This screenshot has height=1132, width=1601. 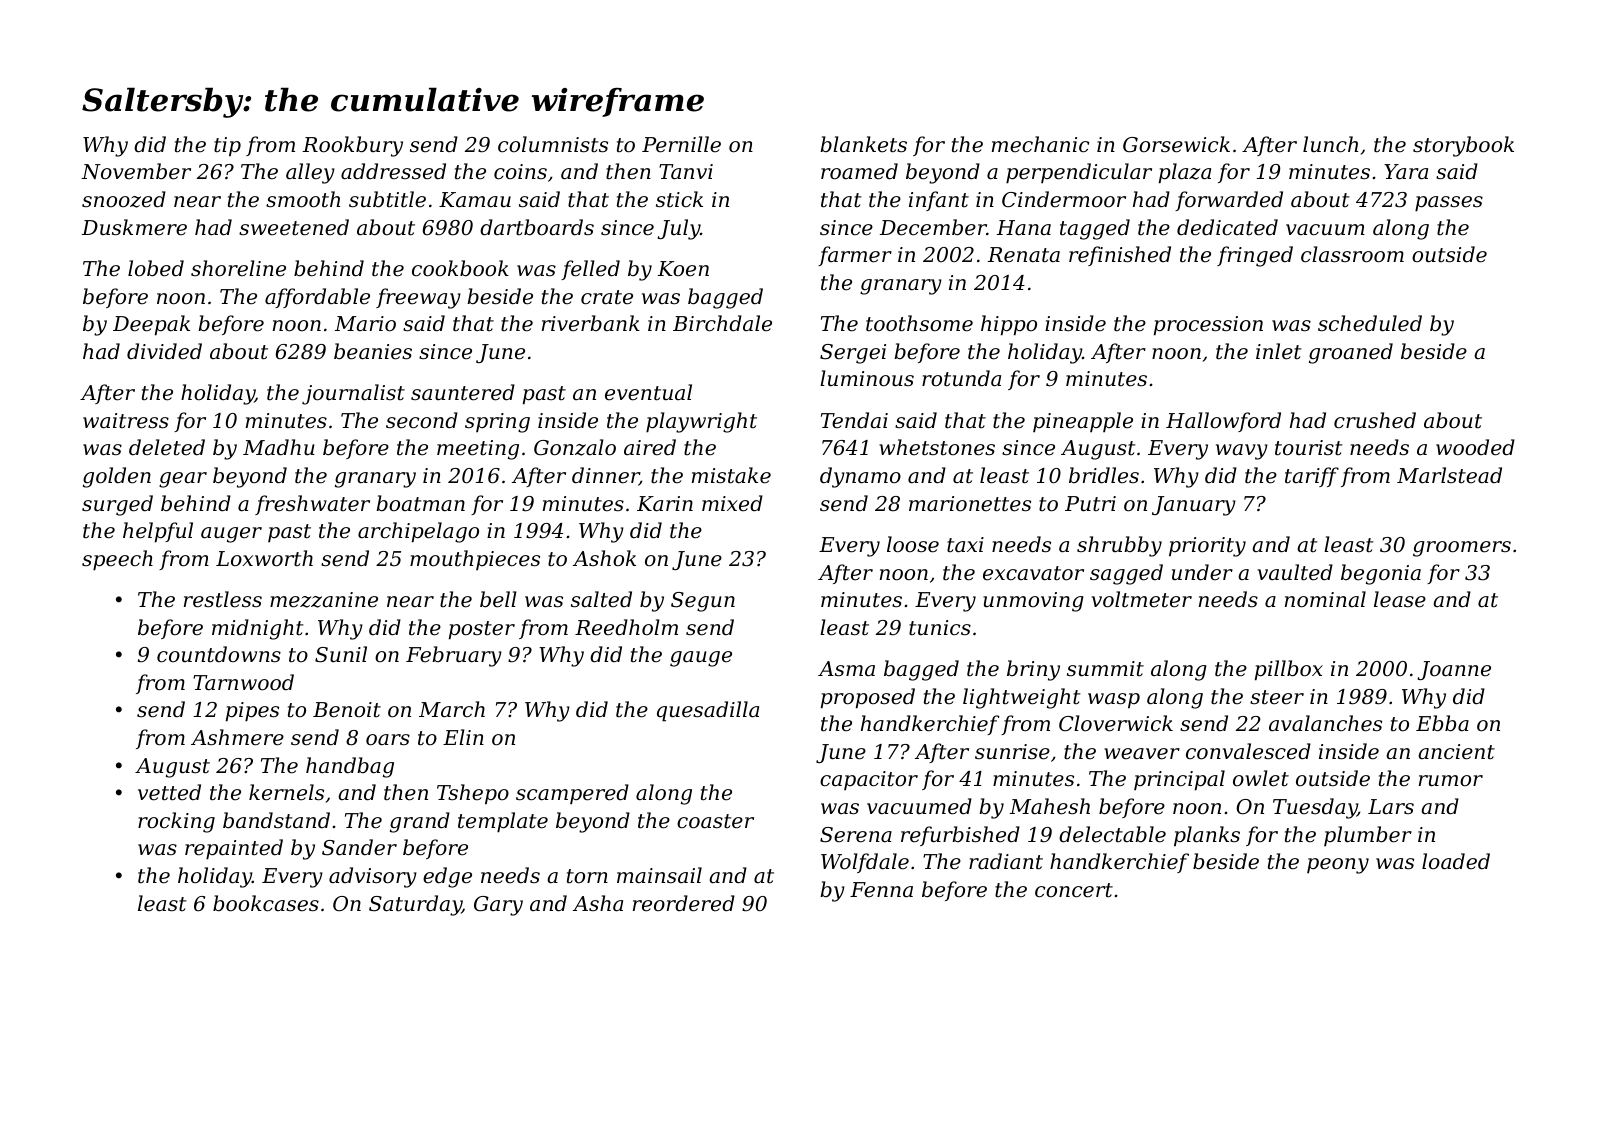 What do you see at coordinates (266, 903) in the screenshot?
I see `bookcases` at bounding box center [266, 903].
